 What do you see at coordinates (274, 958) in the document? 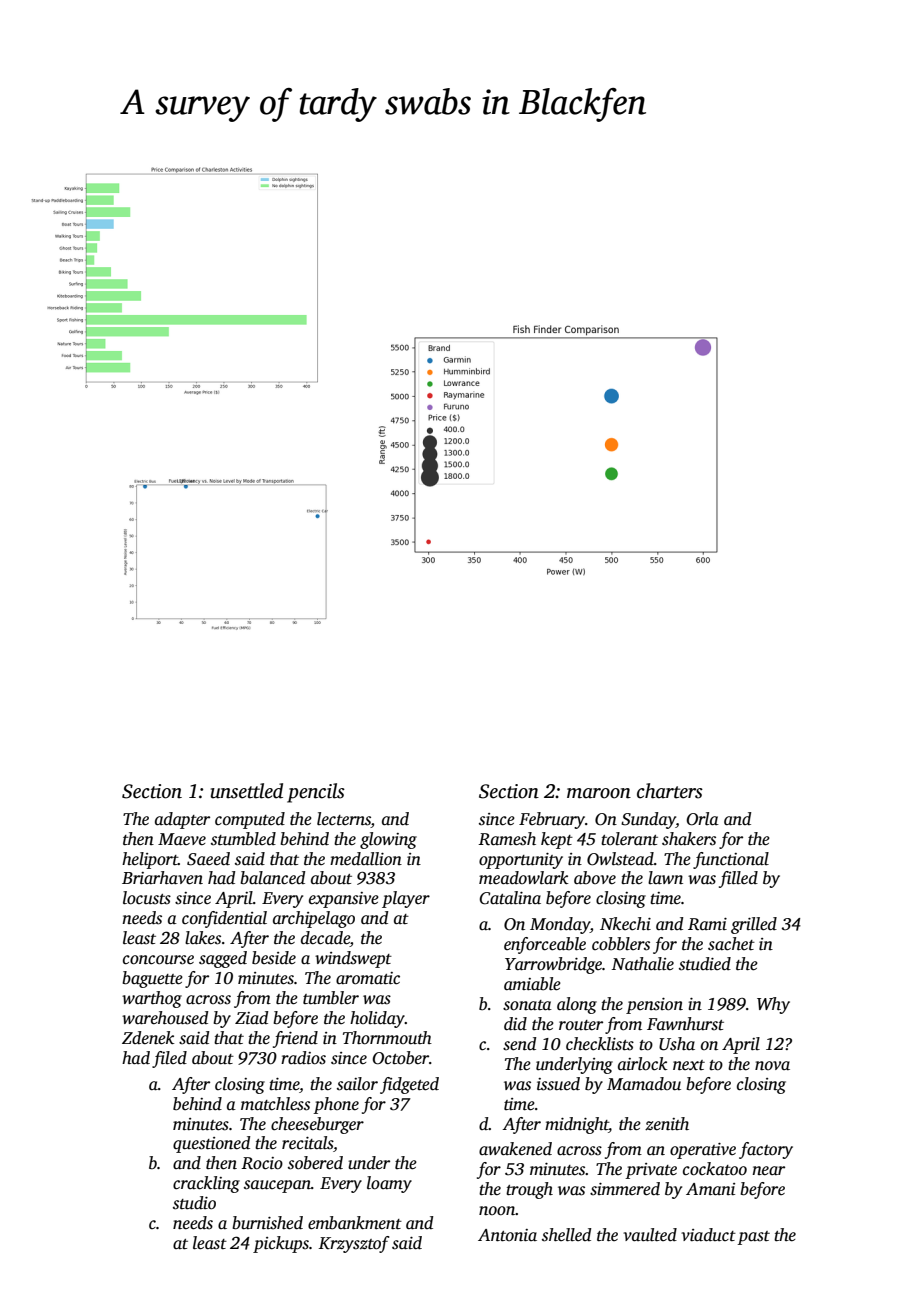
I see `beside` at bounding box center [274, 958].
